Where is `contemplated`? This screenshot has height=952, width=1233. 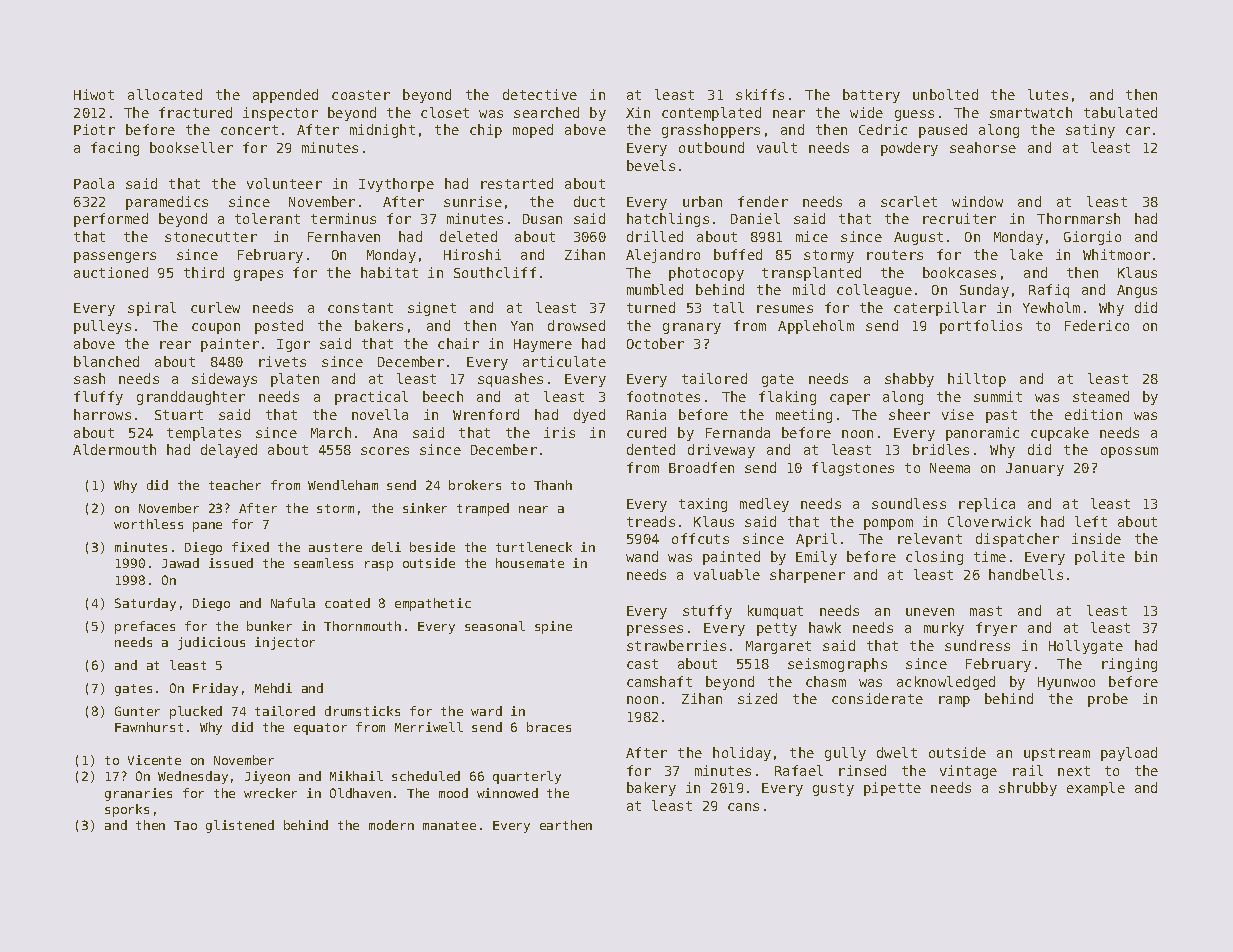
contemplated is located at coordinates (711, 114).
